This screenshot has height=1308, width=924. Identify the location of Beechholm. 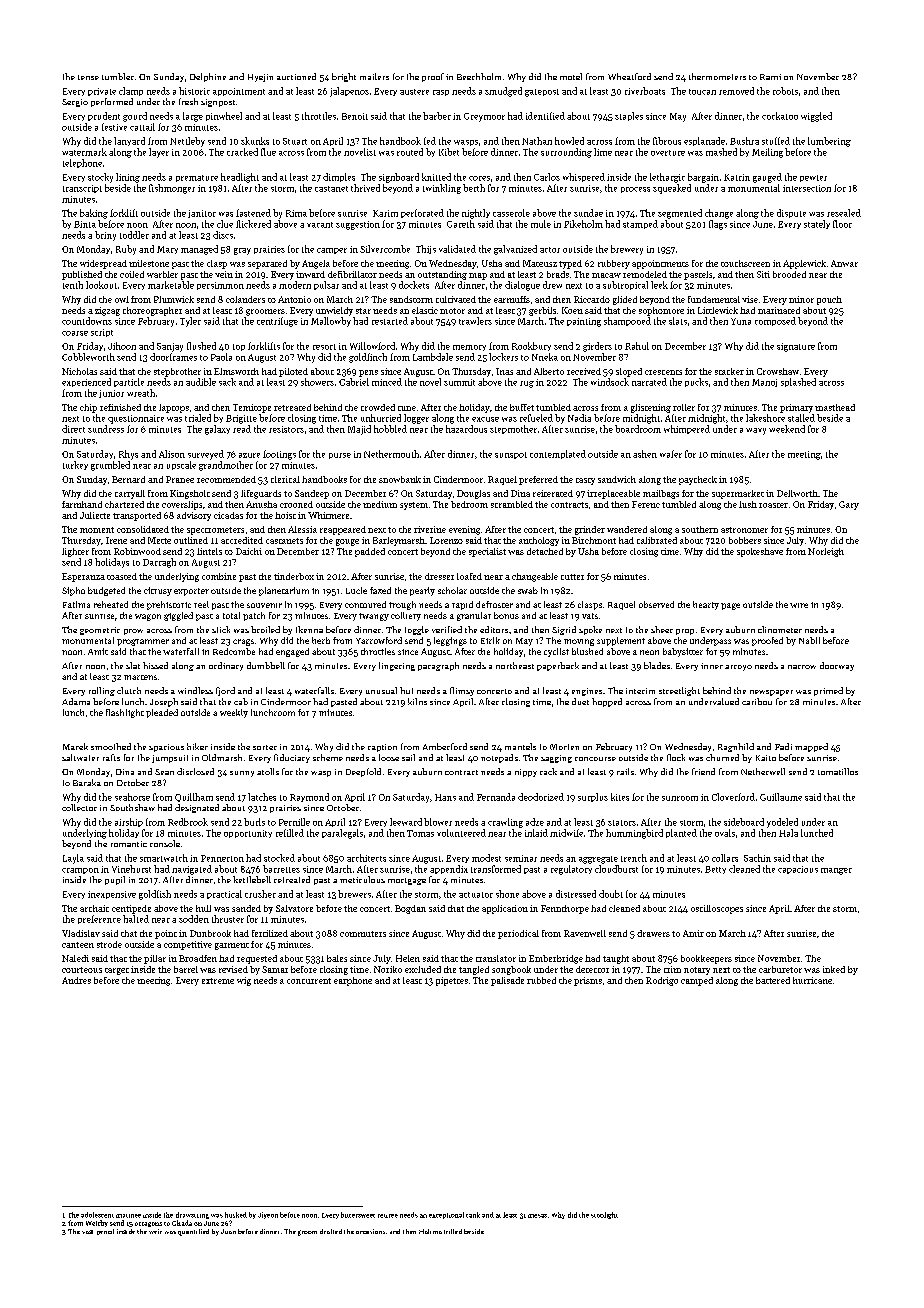
(479, 76).
